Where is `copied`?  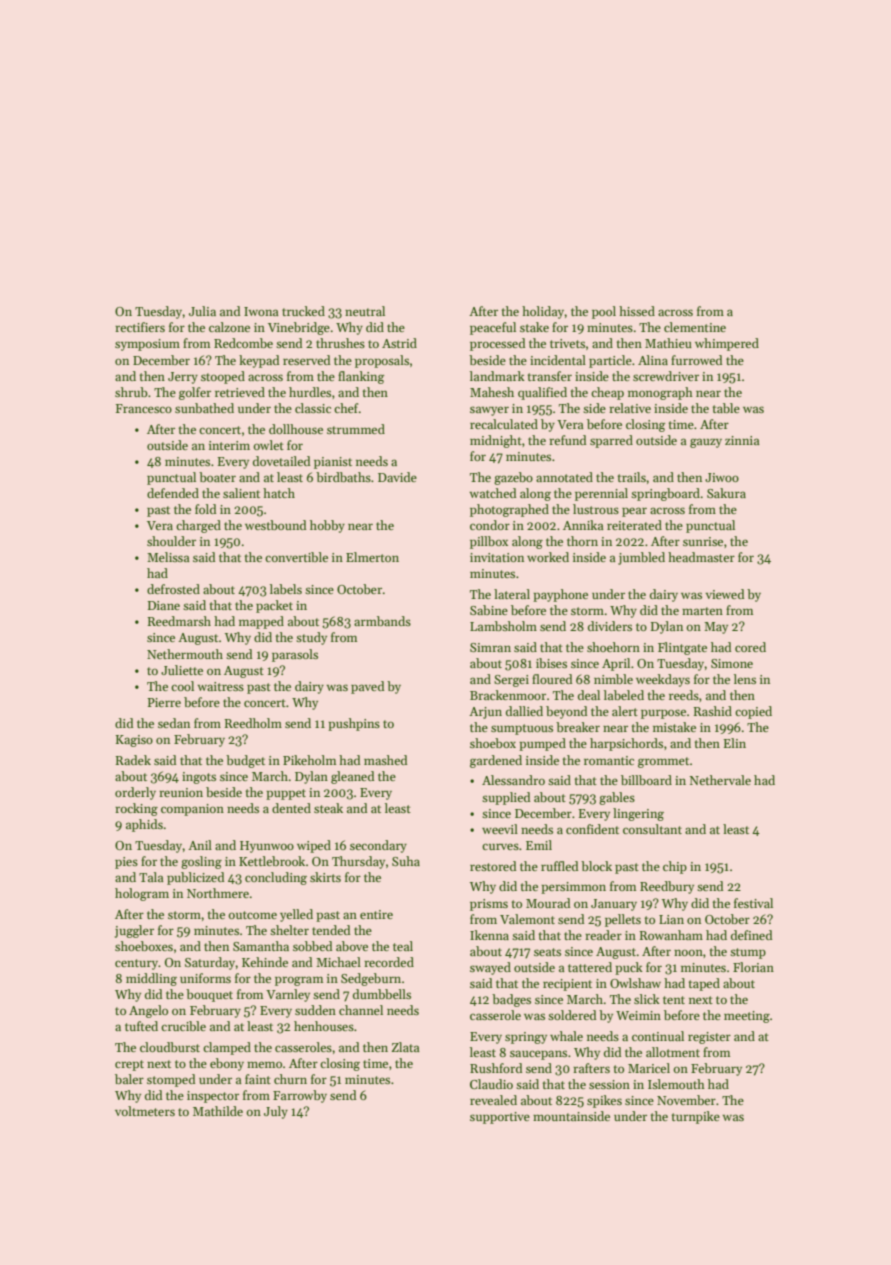 copied is located at coordinates (753, 712).
